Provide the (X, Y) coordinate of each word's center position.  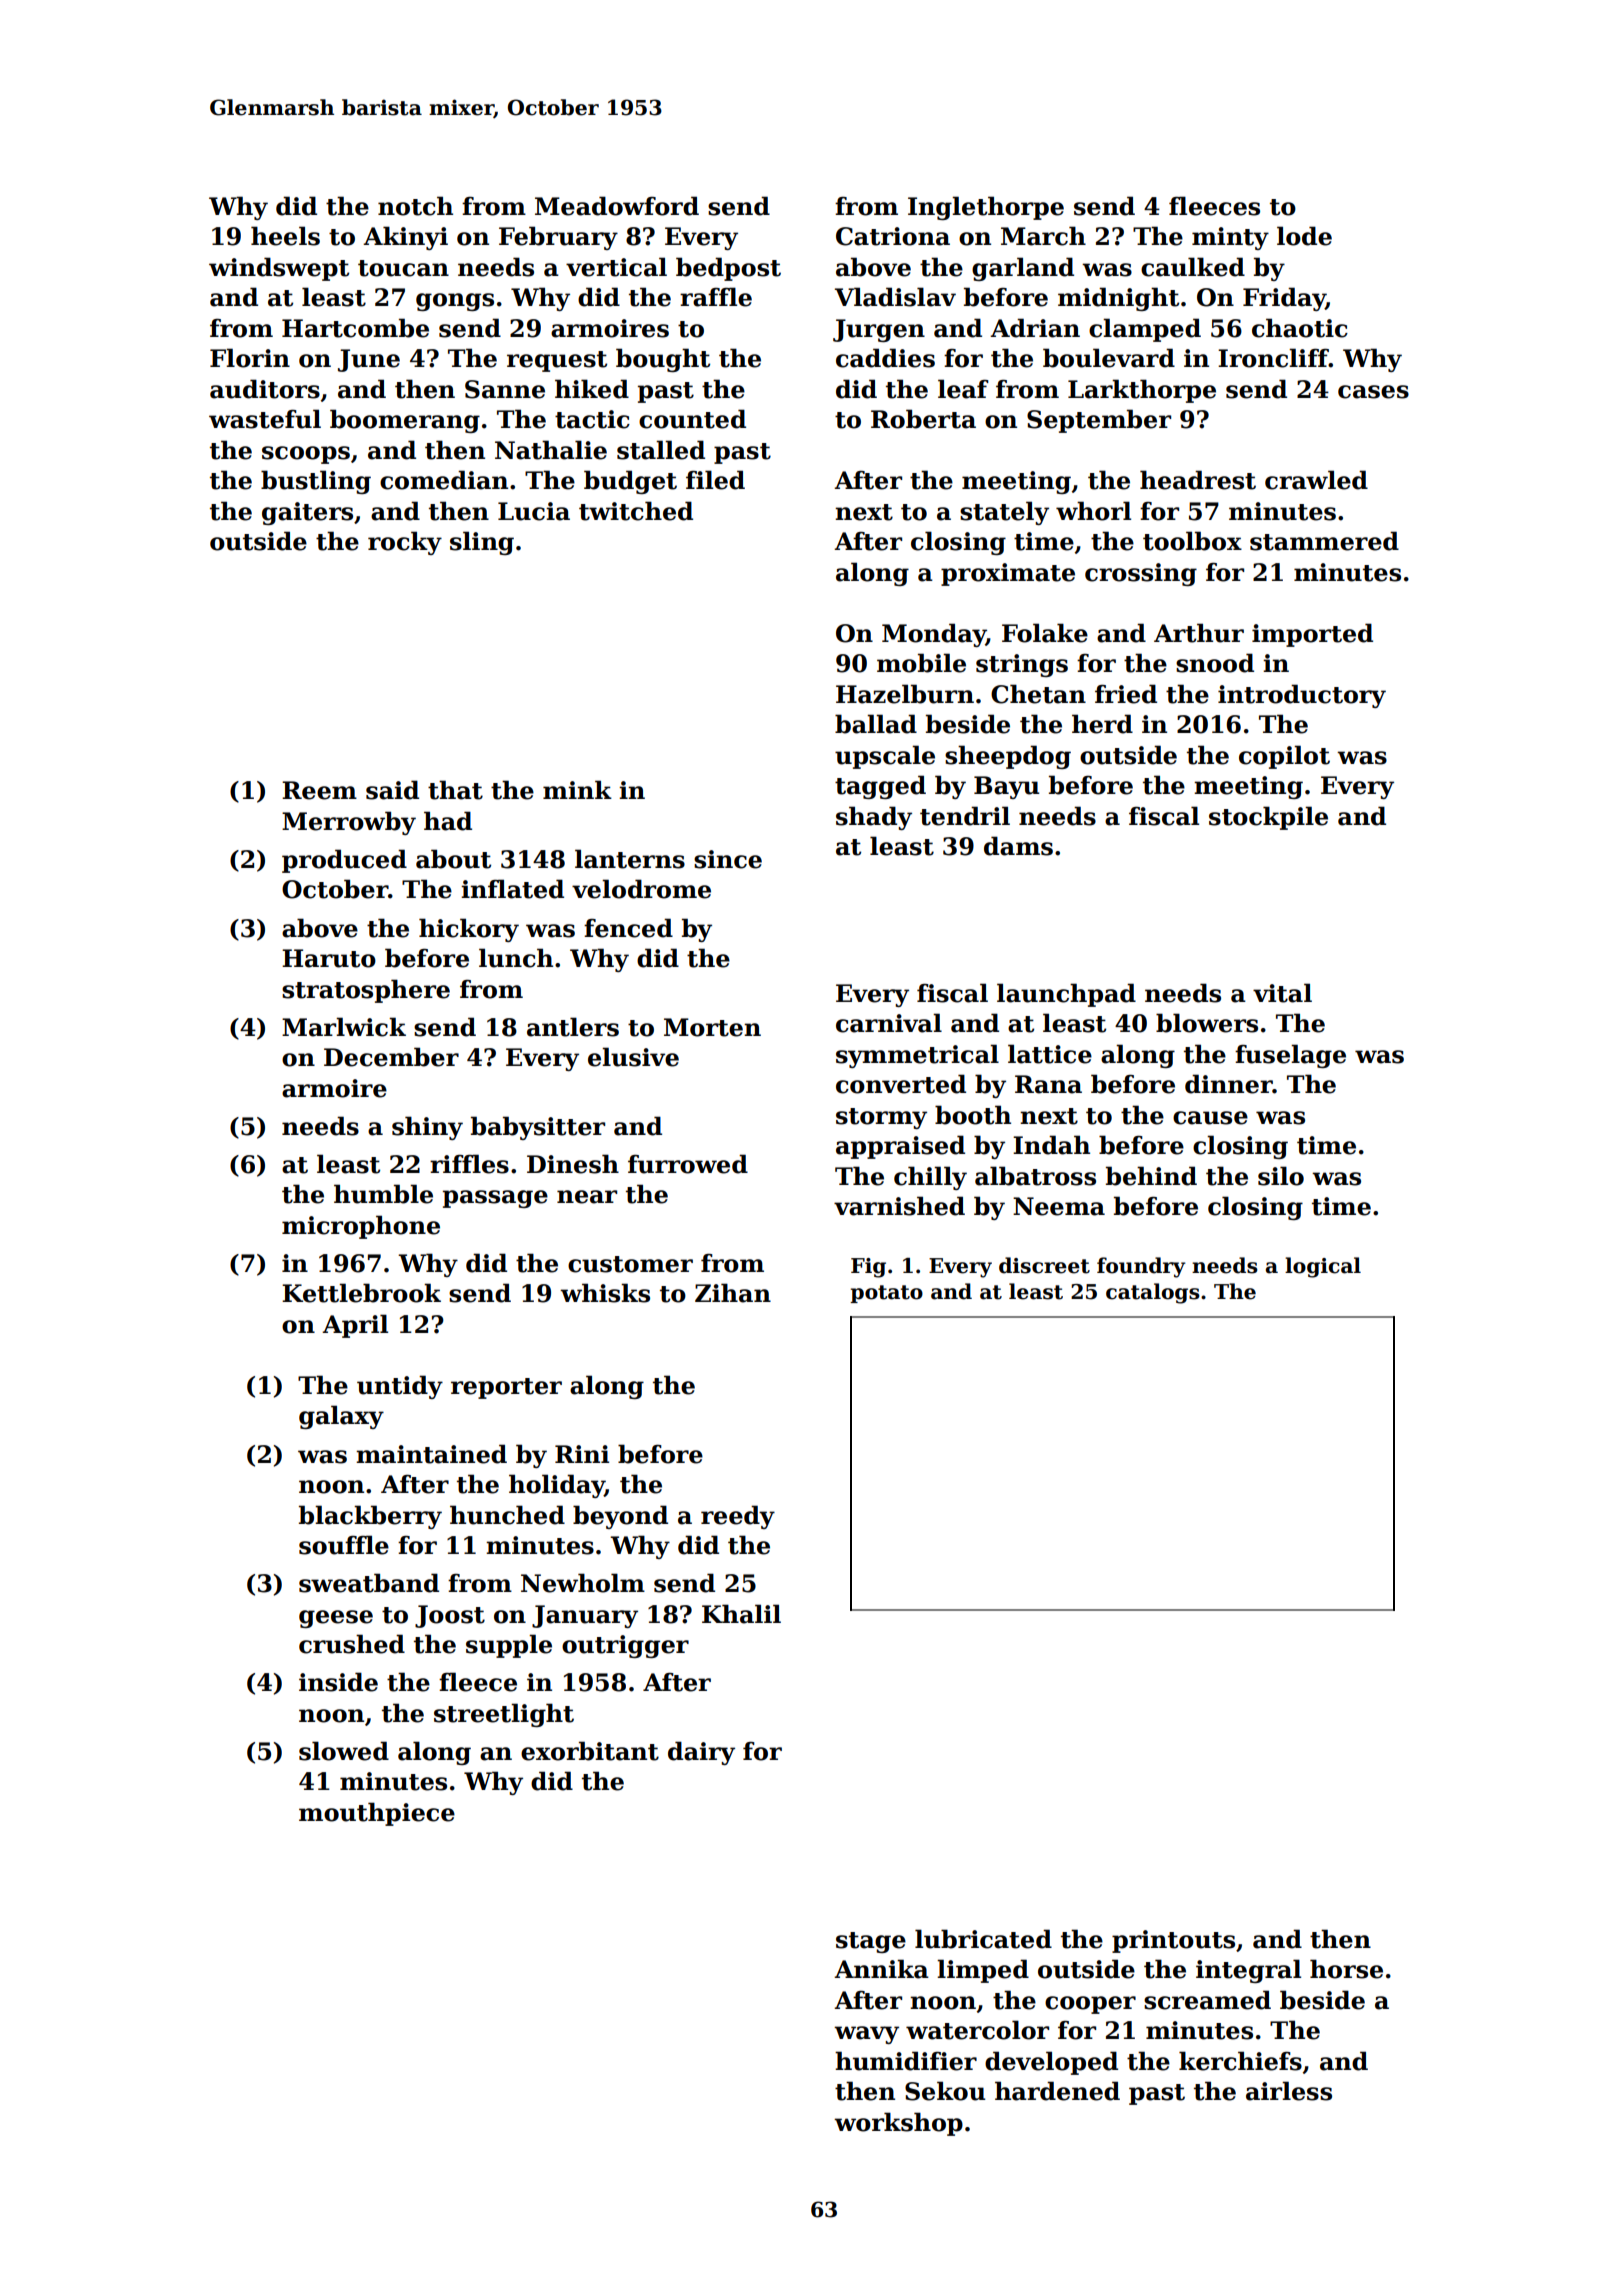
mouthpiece (377, 1814)
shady (874, 818)
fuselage (1290, 1056)
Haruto (329, 958)
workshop (898, 2124)
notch (415, 206)
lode (1304, 236)
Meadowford (617, 206)
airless (1289, 2091)
